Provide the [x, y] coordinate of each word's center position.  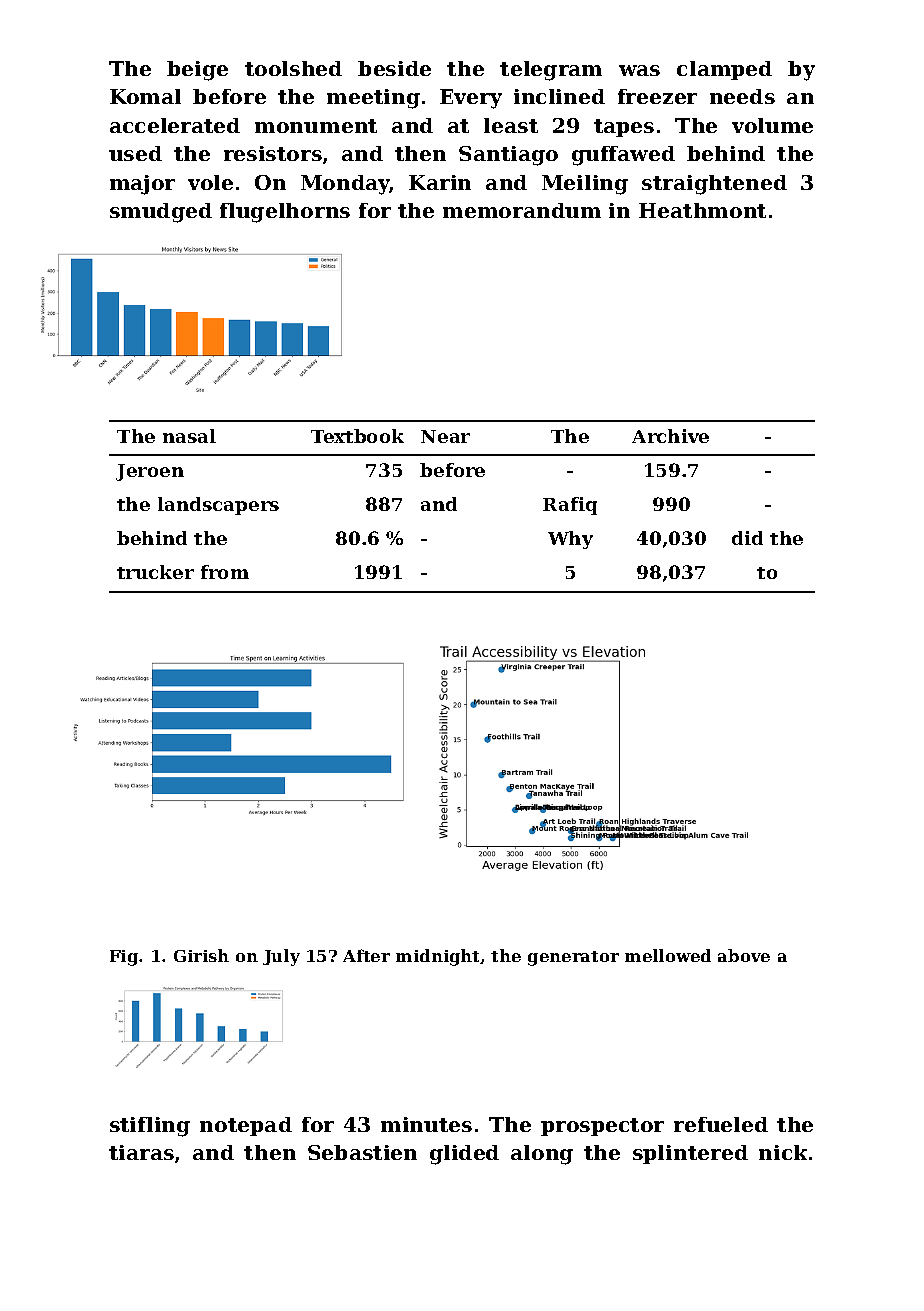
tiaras [141, 1152]
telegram [551, 71]
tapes [624, 128]
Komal [145, 96]
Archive [670, 436]
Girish [201, 955]
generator [573, 958]
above [744, 955]
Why [570, 540]
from [225, 572]
